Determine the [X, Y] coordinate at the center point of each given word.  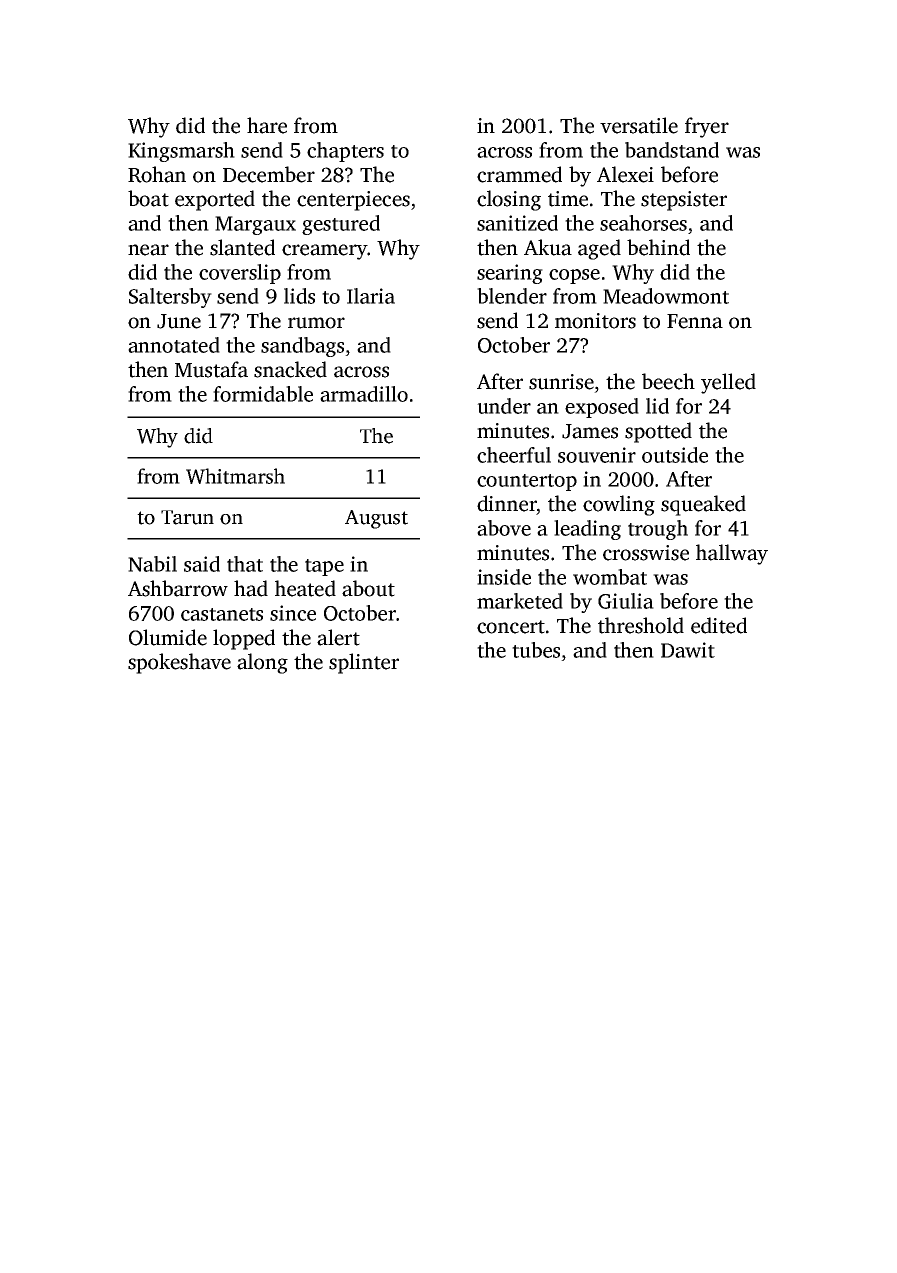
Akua [548, 247]
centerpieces [353, 201]
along [262, 663]
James [590, 431]
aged [599, 249]
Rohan [157, 174]
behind [658, 247]
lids [299, 296]
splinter [364, 663]
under [504, 406]
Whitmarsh [235, 476]
